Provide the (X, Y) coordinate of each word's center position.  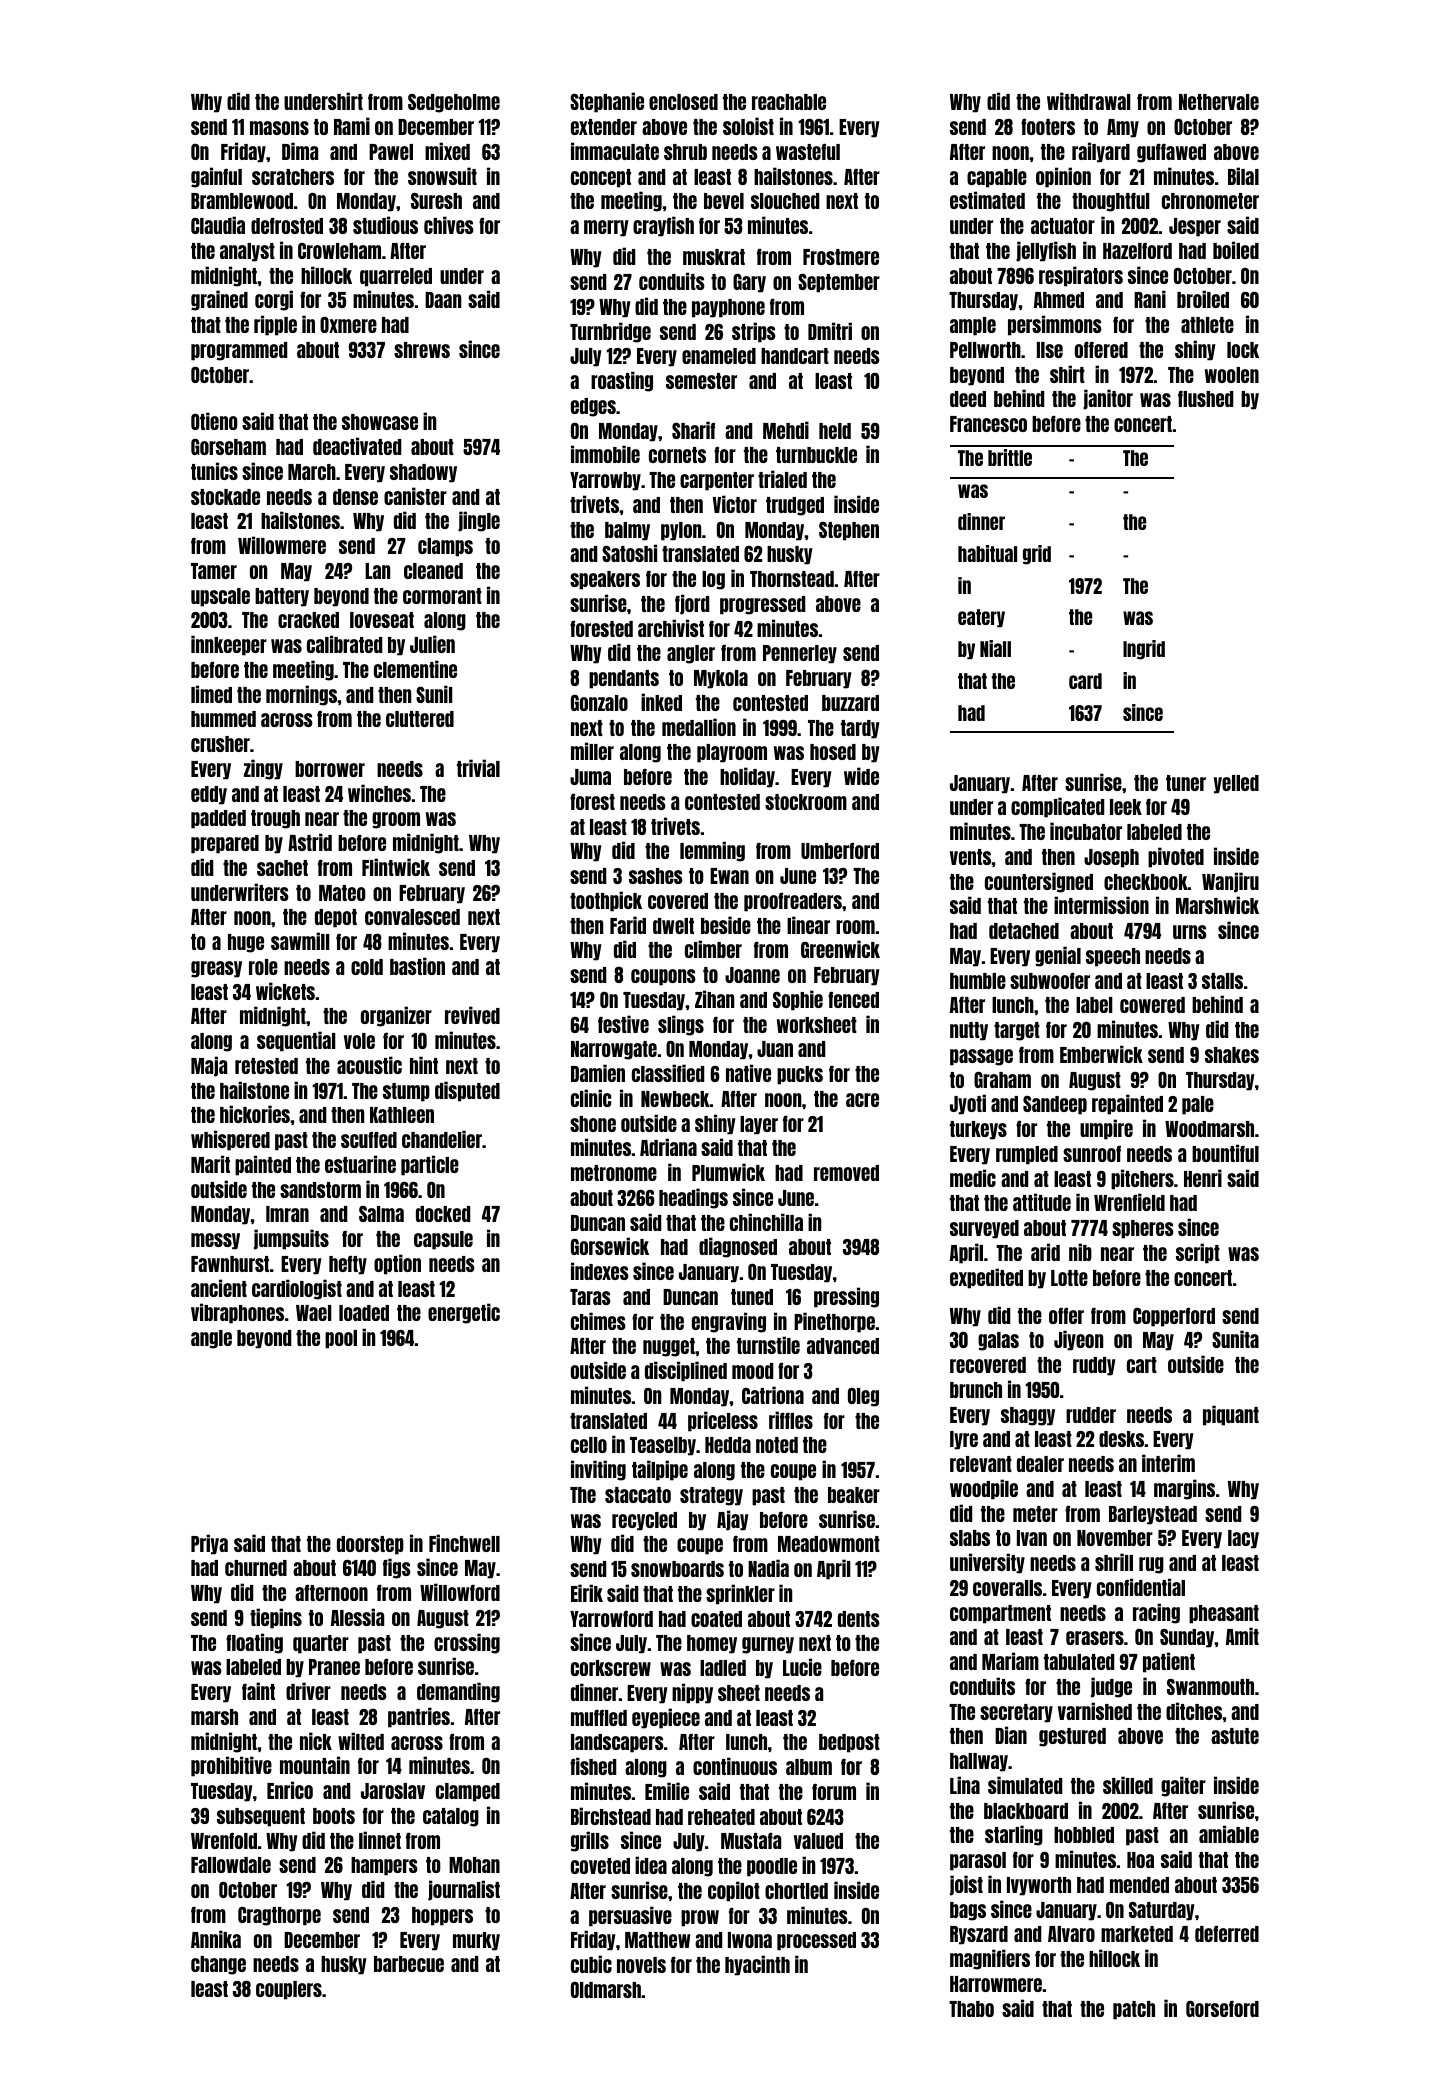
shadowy (423, 473)
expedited (986, 1278)
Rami (352, 126)
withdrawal (1089, 101)
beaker (854, 1495)
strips (754, 332)
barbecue (409, 1964)
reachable (789, 102)
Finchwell (464, 1543)
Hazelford (1137, 250)
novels (641, 1965)
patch (1134, 2010)
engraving (729, 1322)
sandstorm (320, 1190)
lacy (1243, 1539)
